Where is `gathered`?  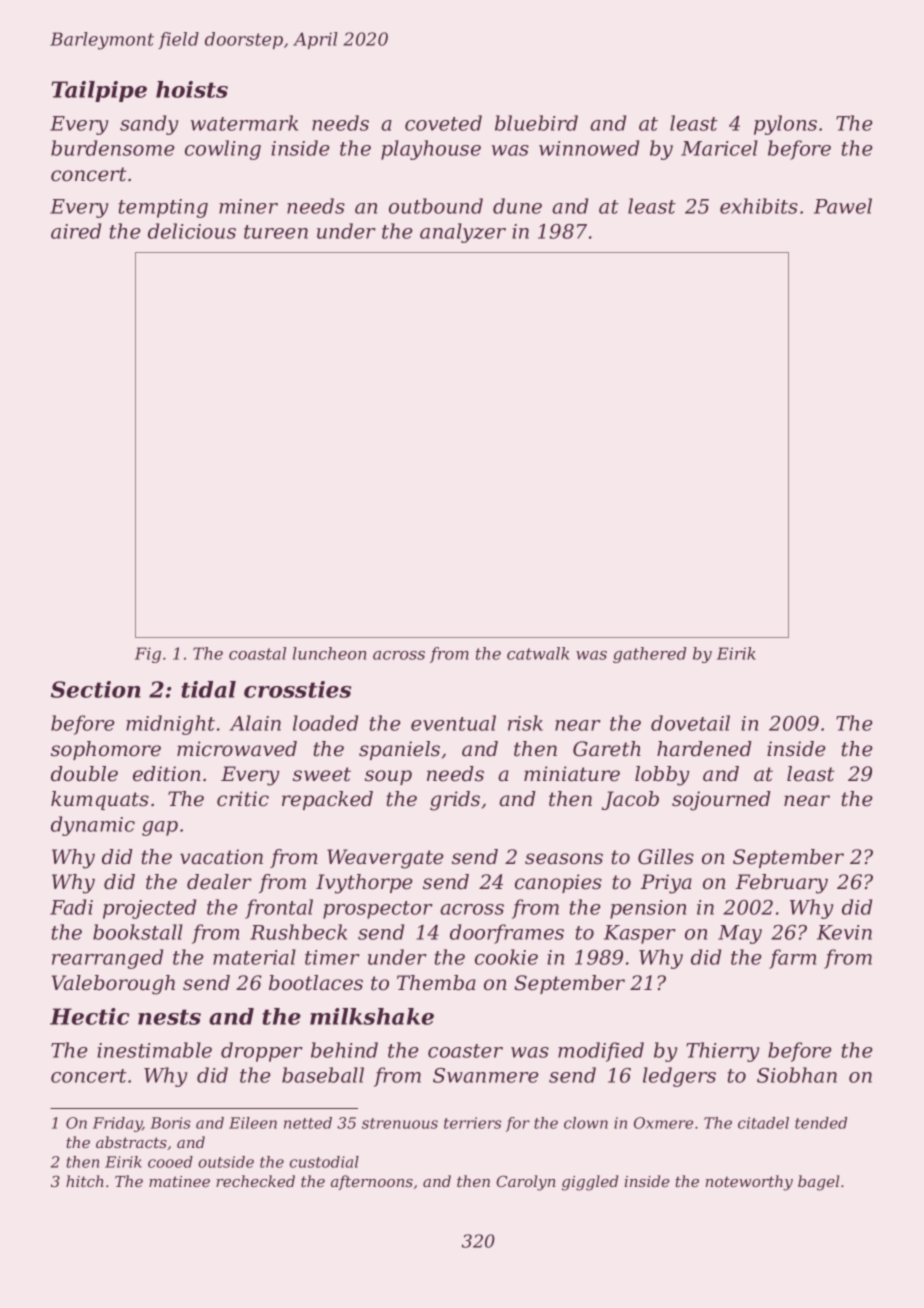
gathered is located at coordinates (649, 655).
